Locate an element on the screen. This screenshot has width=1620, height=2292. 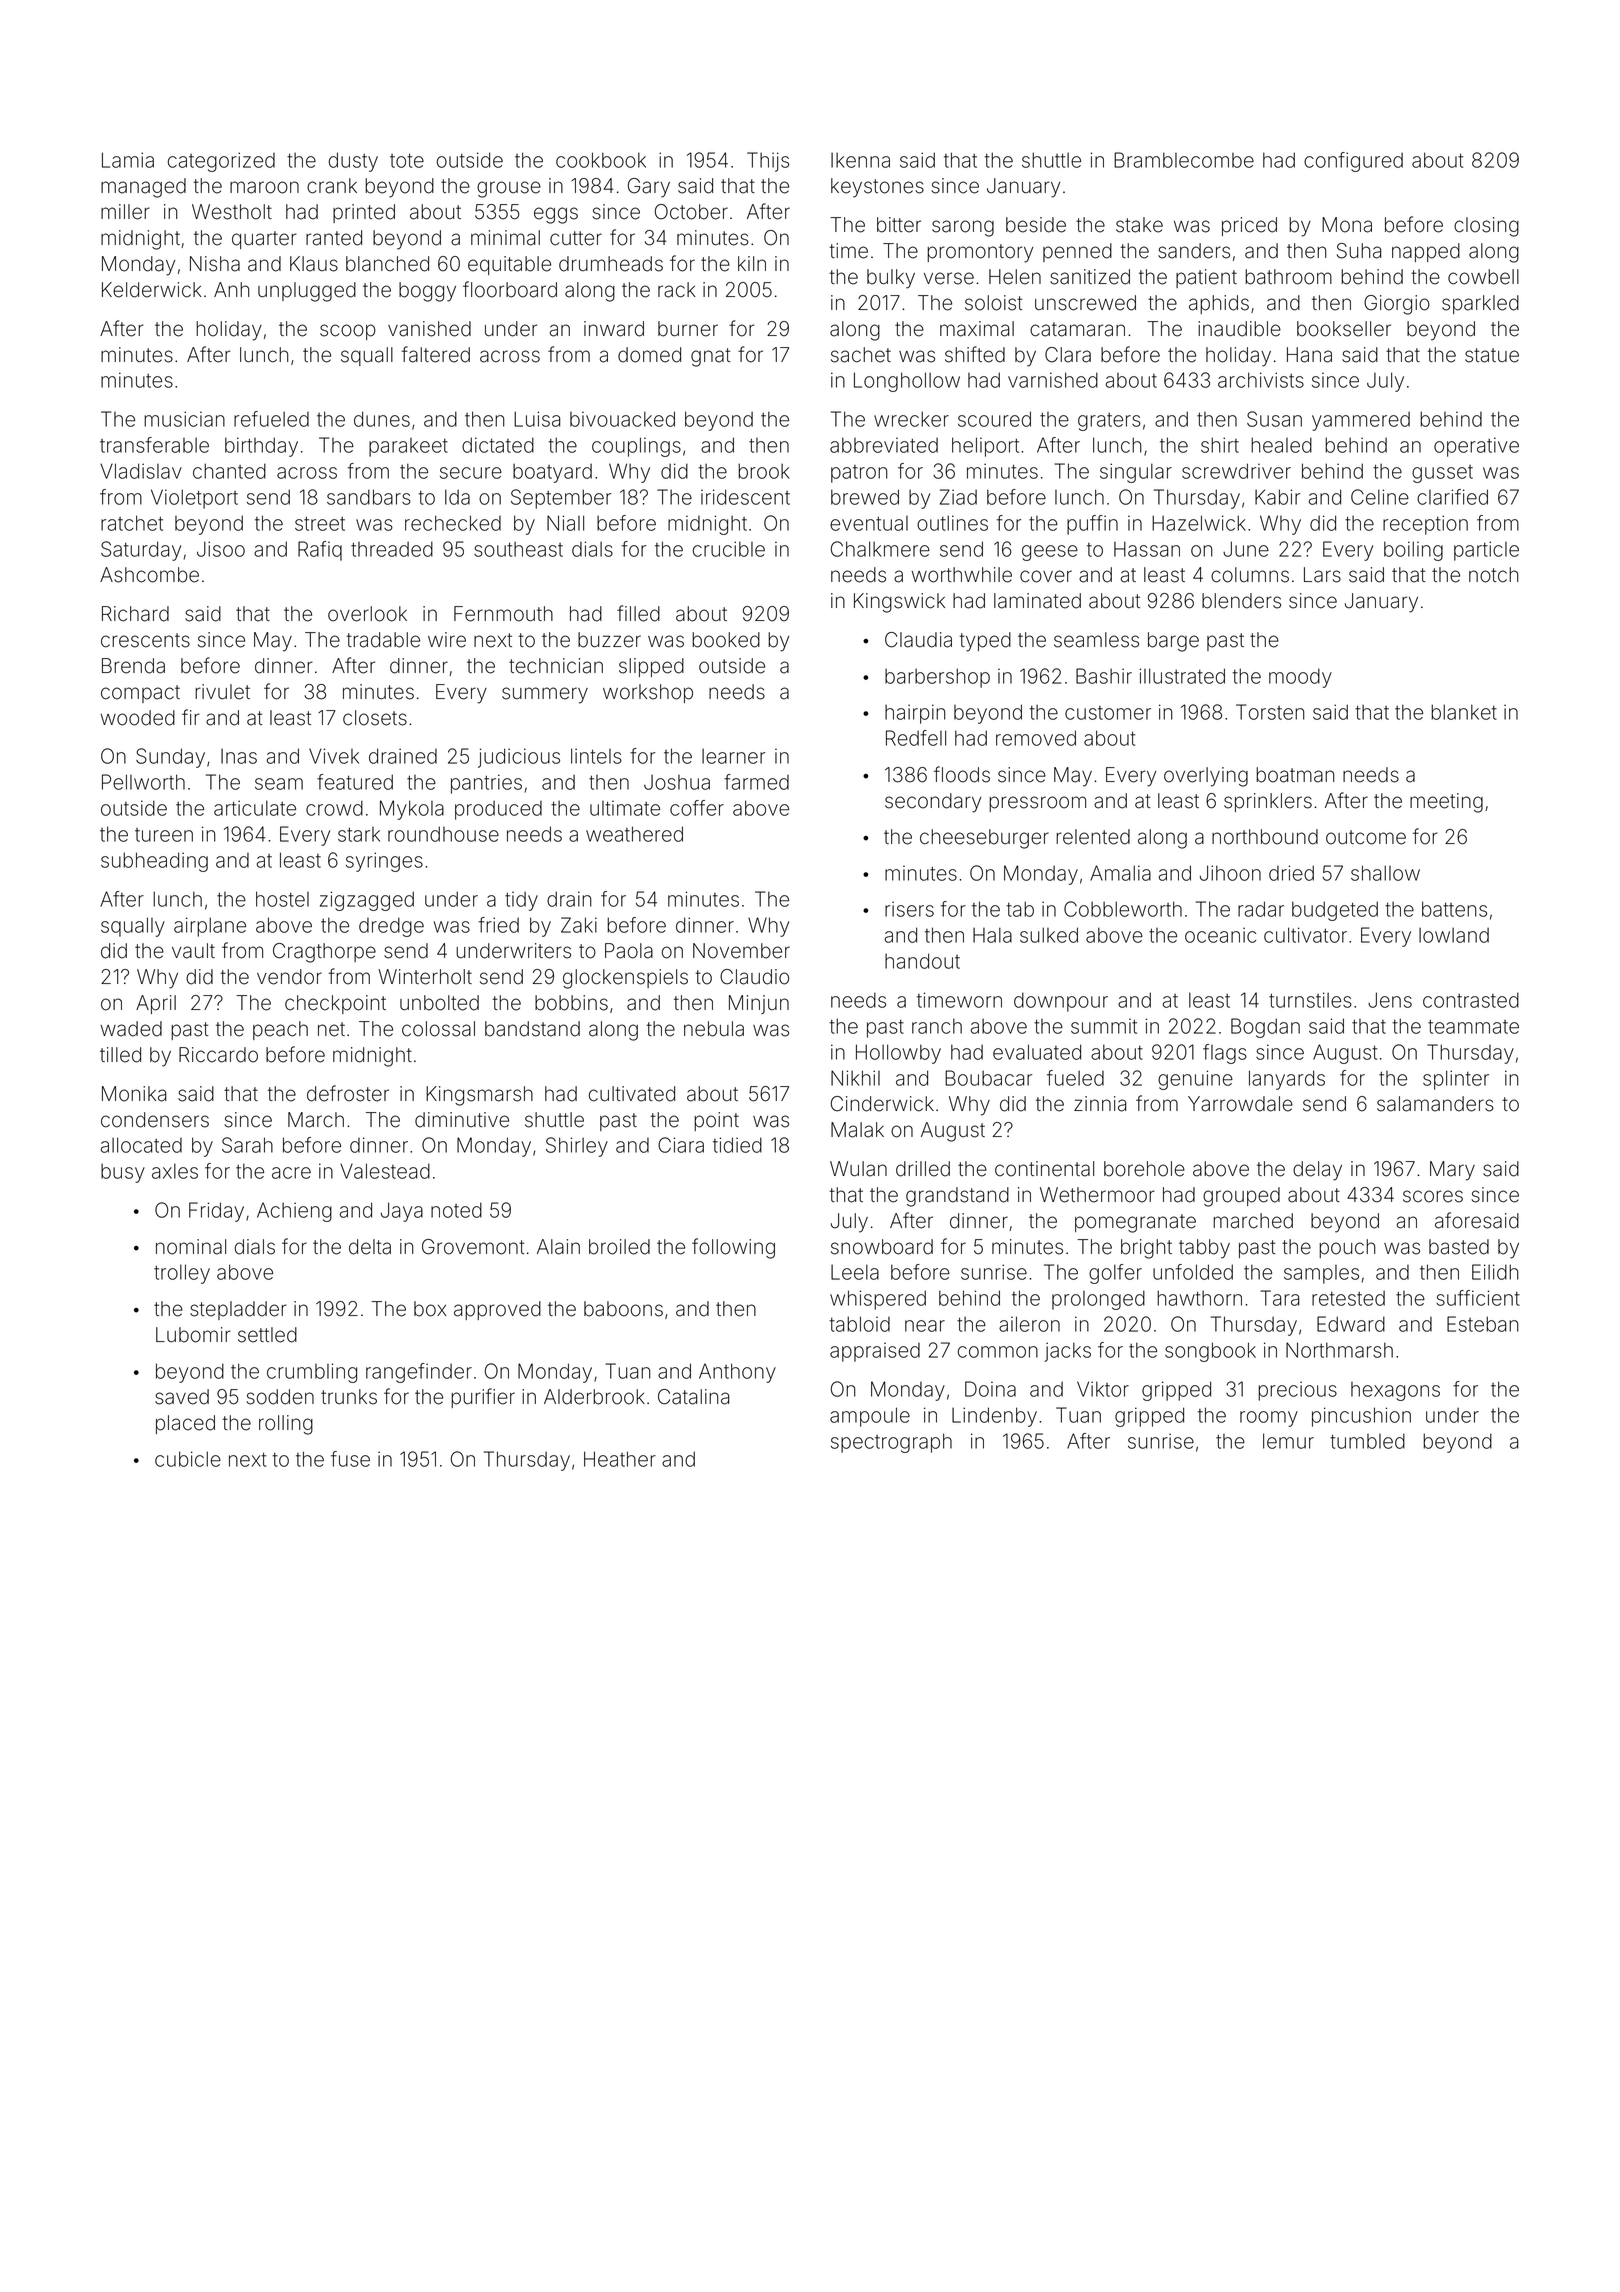
prolonged is located at coordinates (1098, 1300).
